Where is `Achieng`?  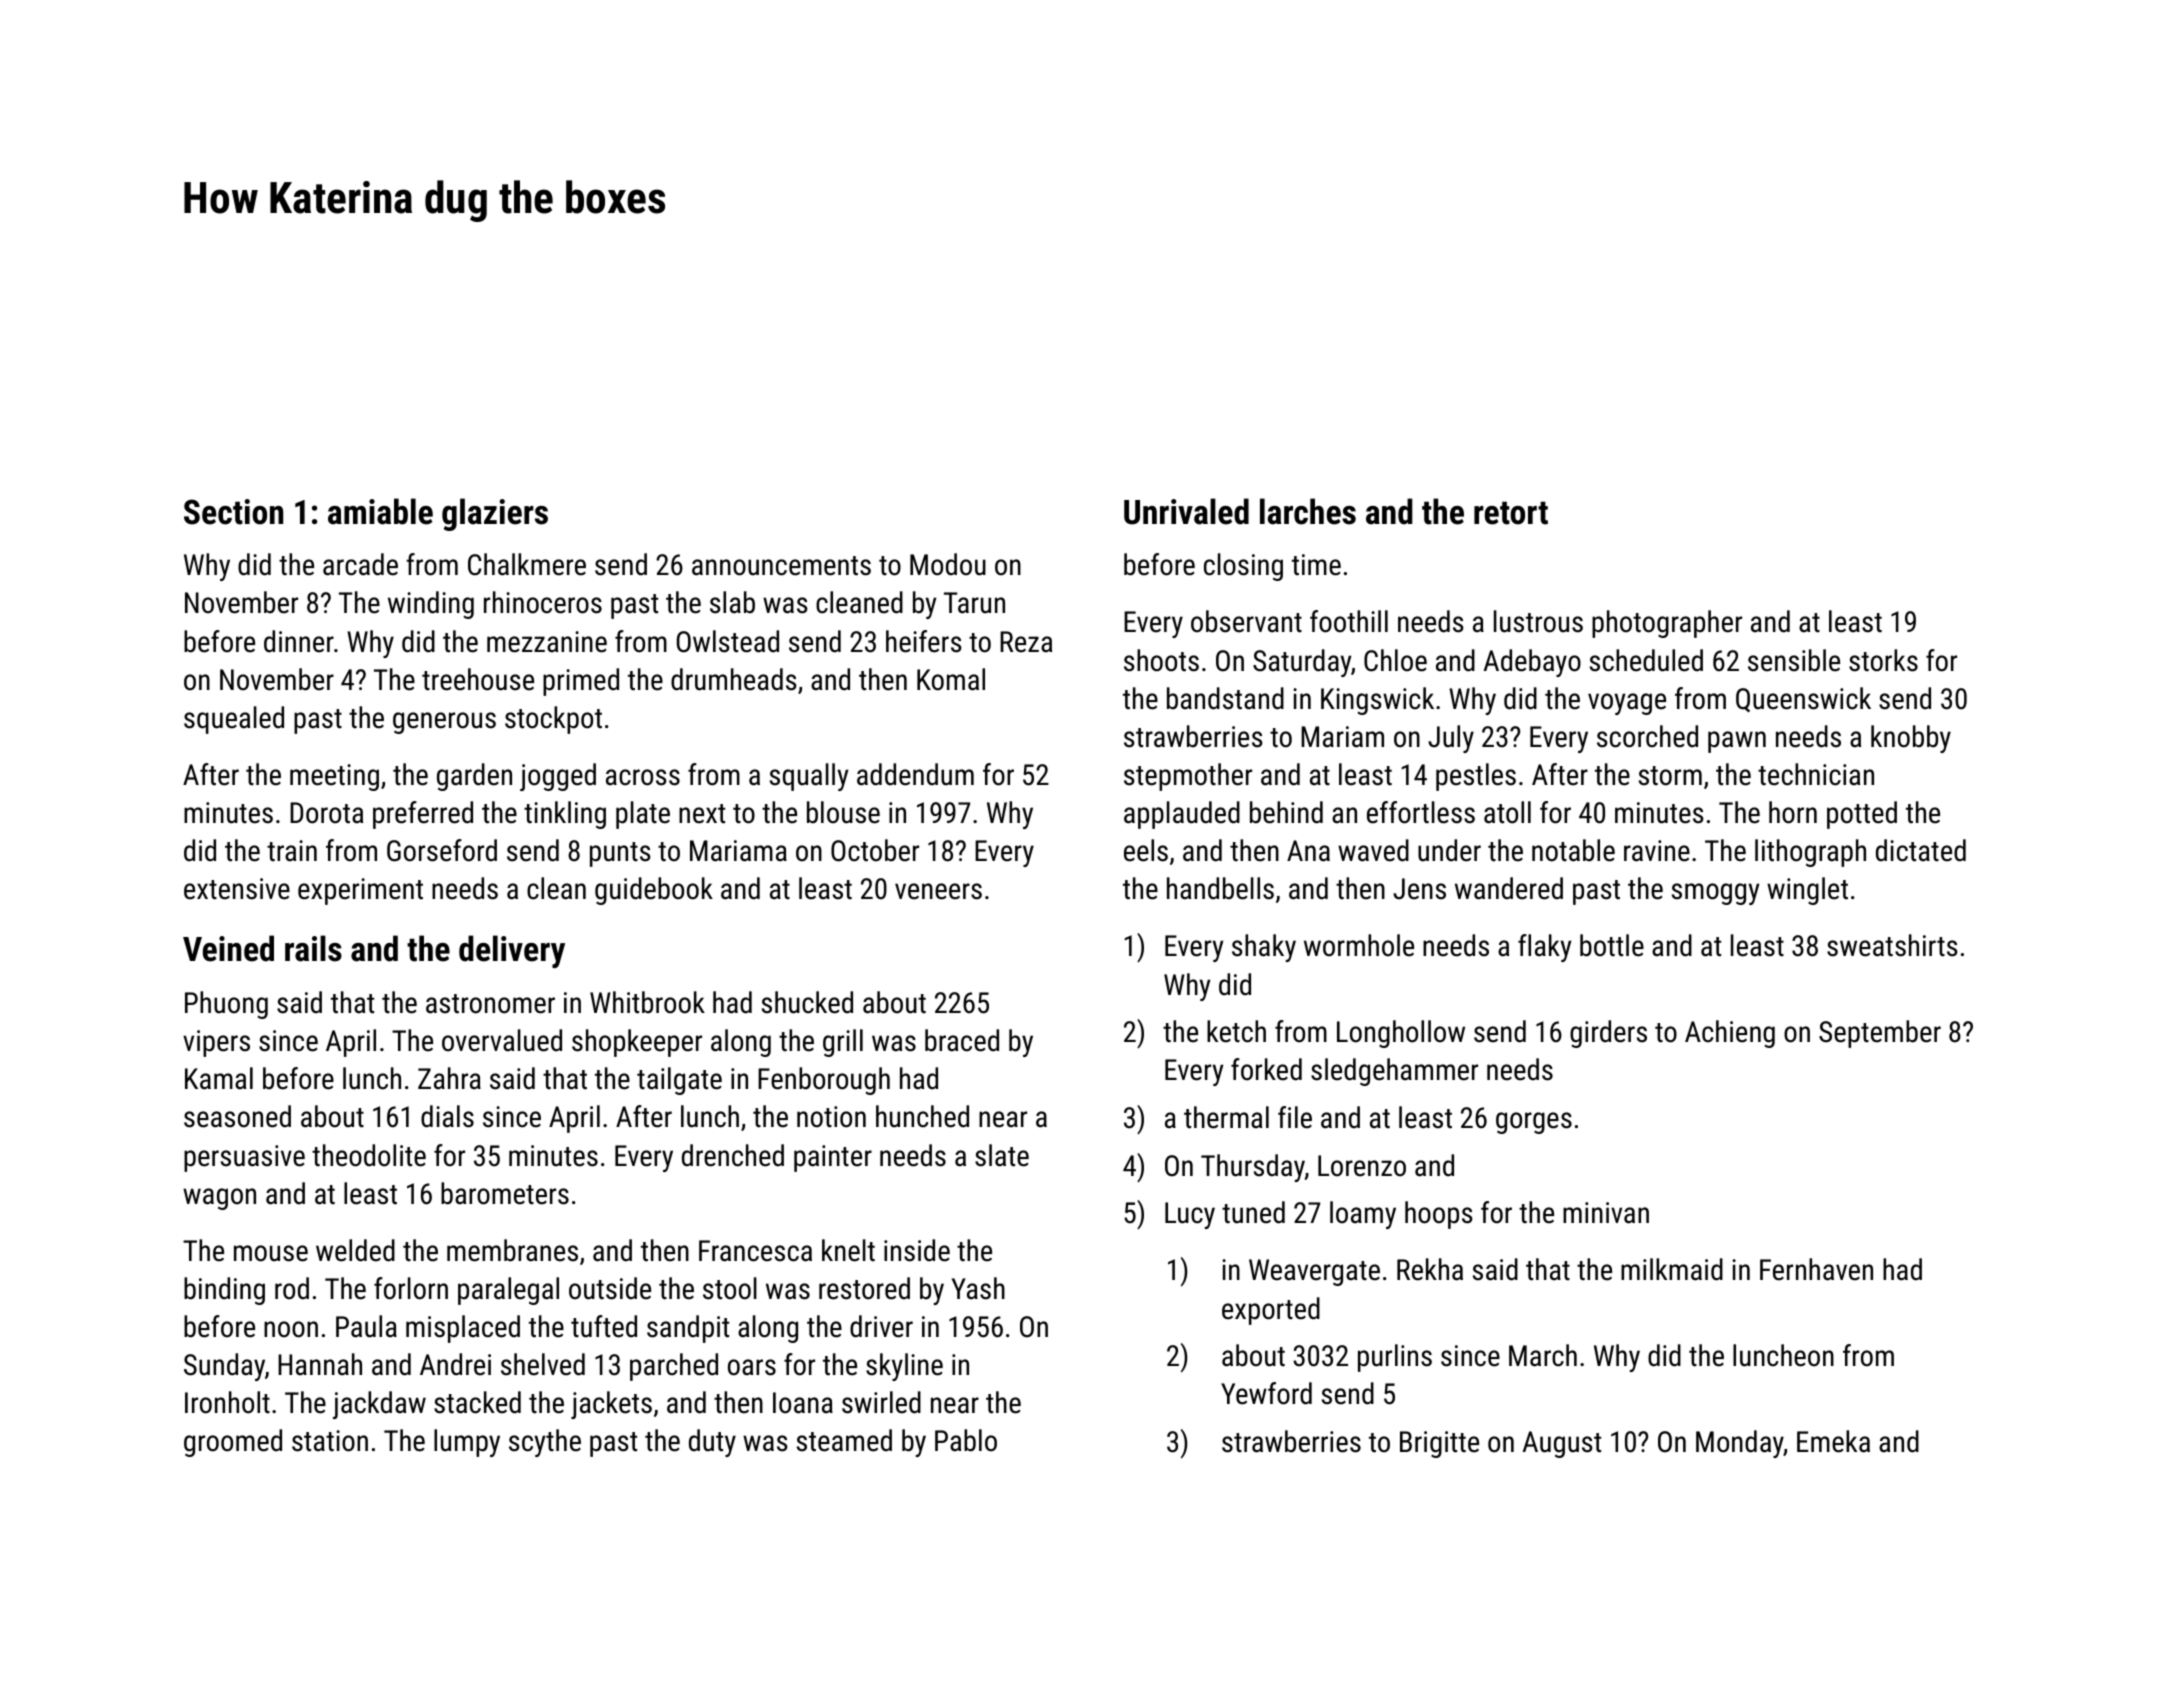
Achieng is located at coordinates (1730, 1034).
